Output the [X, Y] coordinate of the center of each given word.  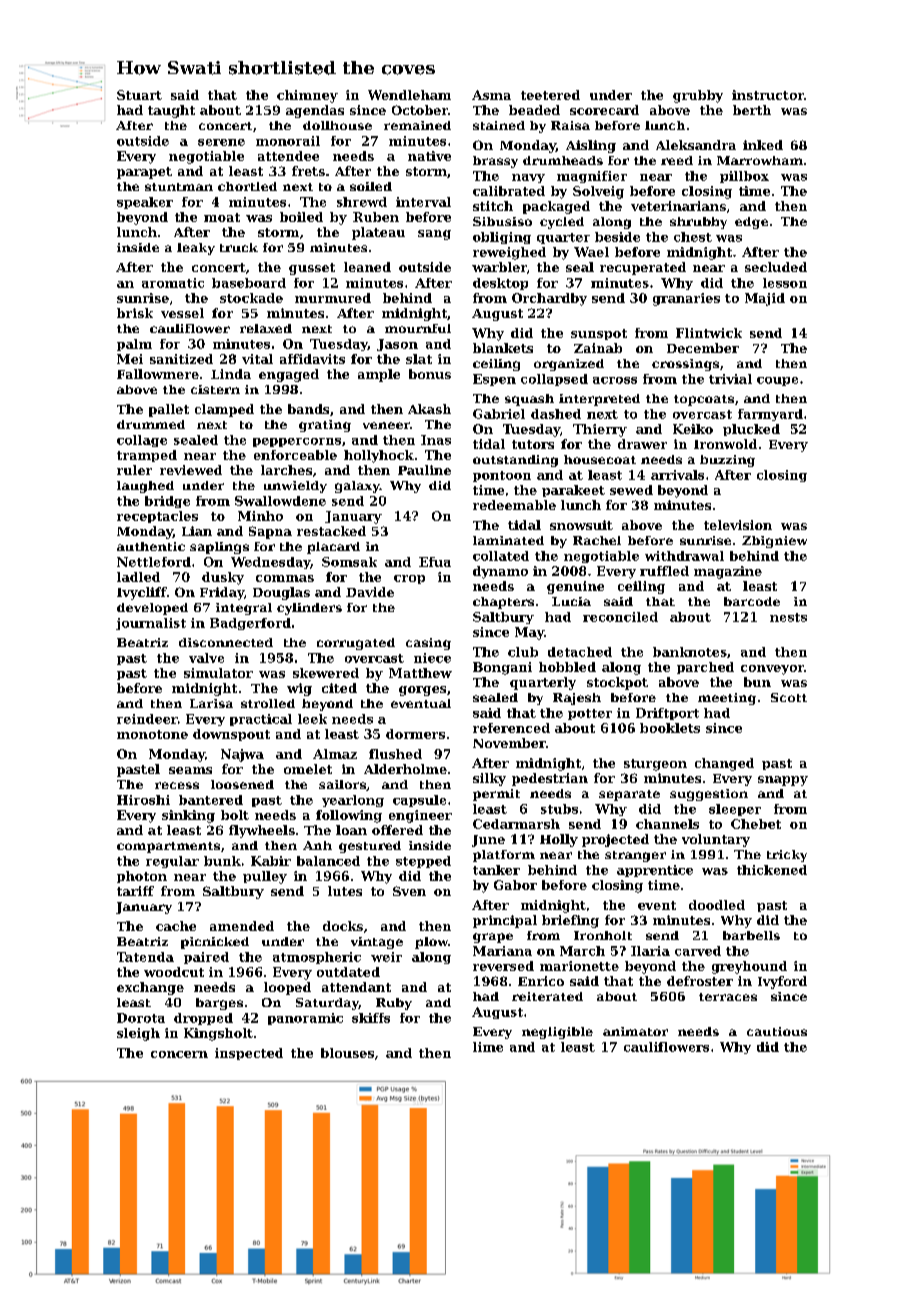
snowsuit [581, 525]
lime [488, 1047]
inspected [249, 1054]
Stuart [139, 95]
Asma [491, 95]
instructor [768, 95]
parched [705, 668]
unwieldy [295, 487]
